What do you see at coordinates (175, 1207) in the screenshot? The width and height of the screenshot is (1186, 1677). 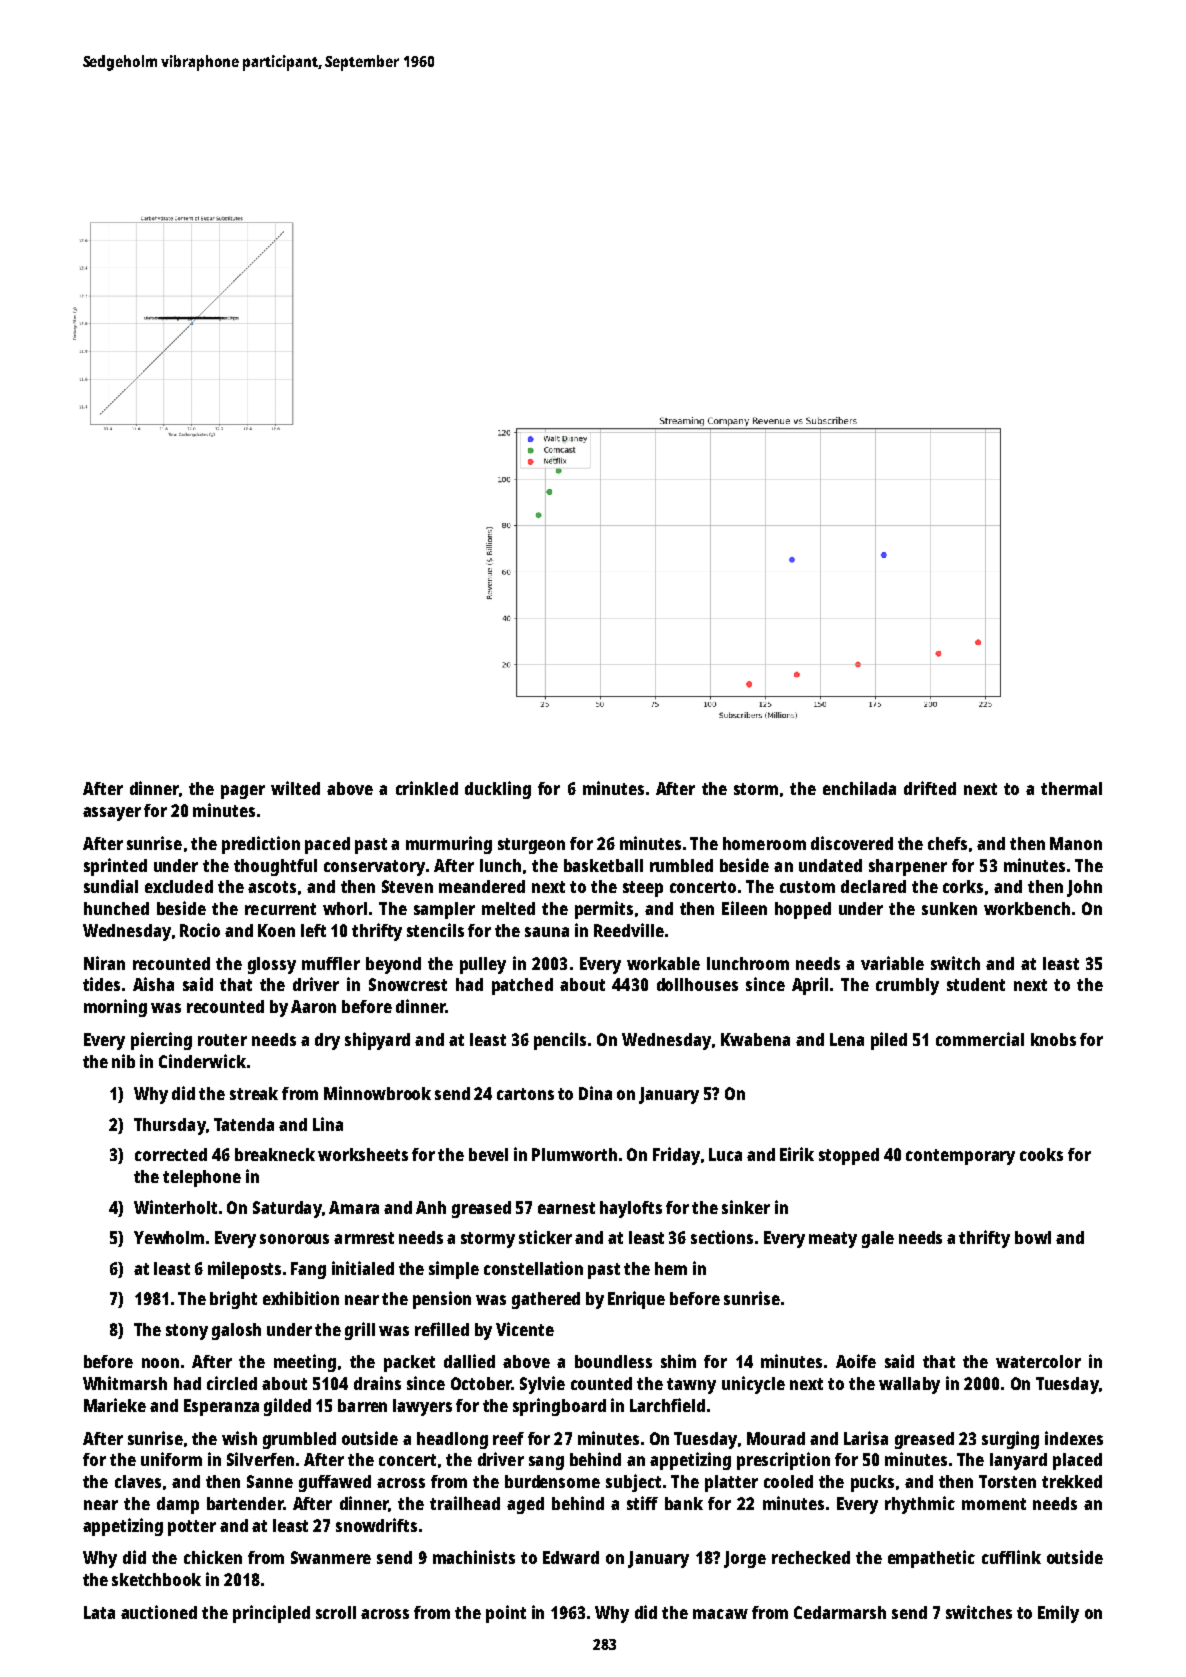 I see `Winterholt` at bounding box center [175, 1207].
